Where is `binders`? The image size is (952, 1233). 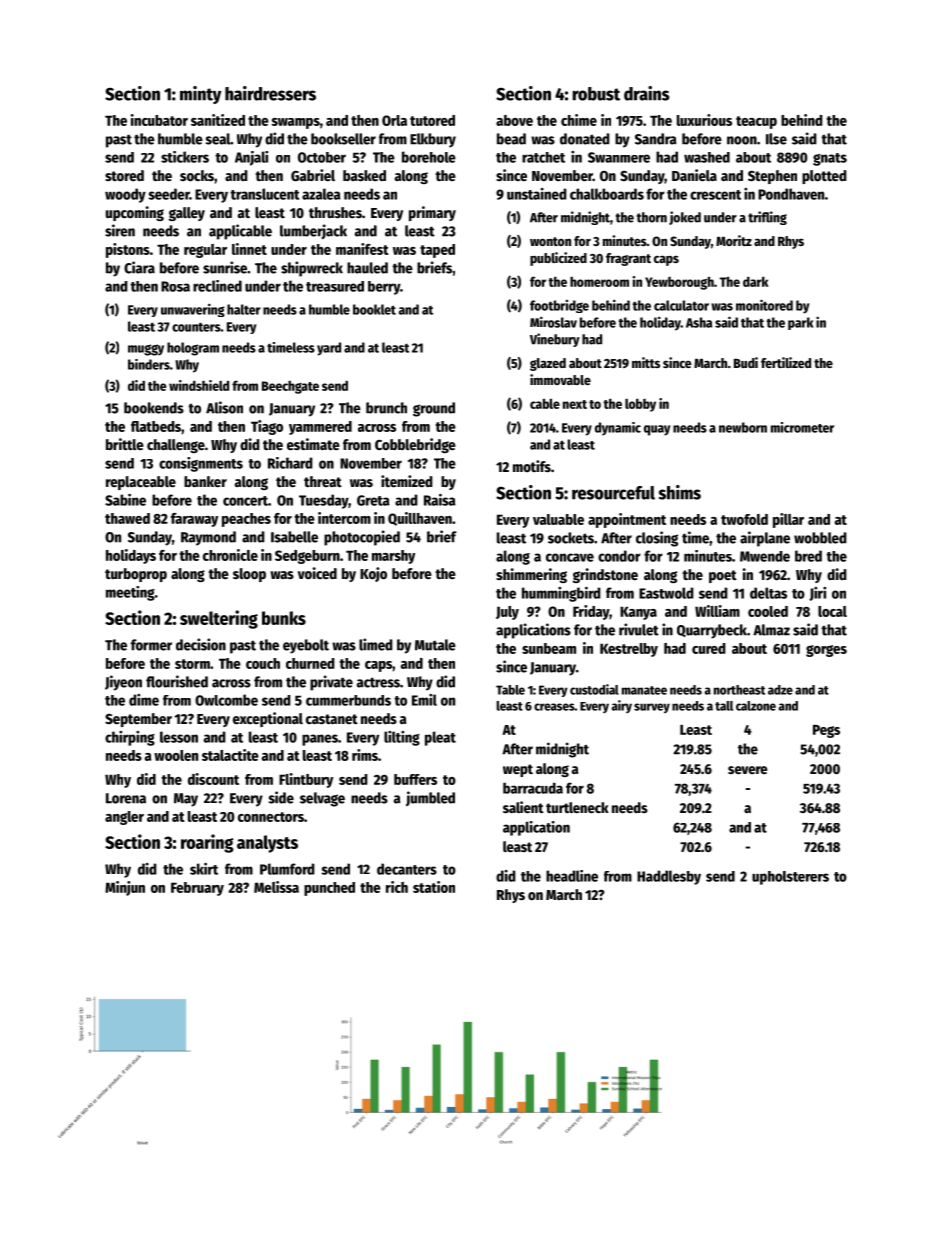
binders is located at coordinates (149, 364).
